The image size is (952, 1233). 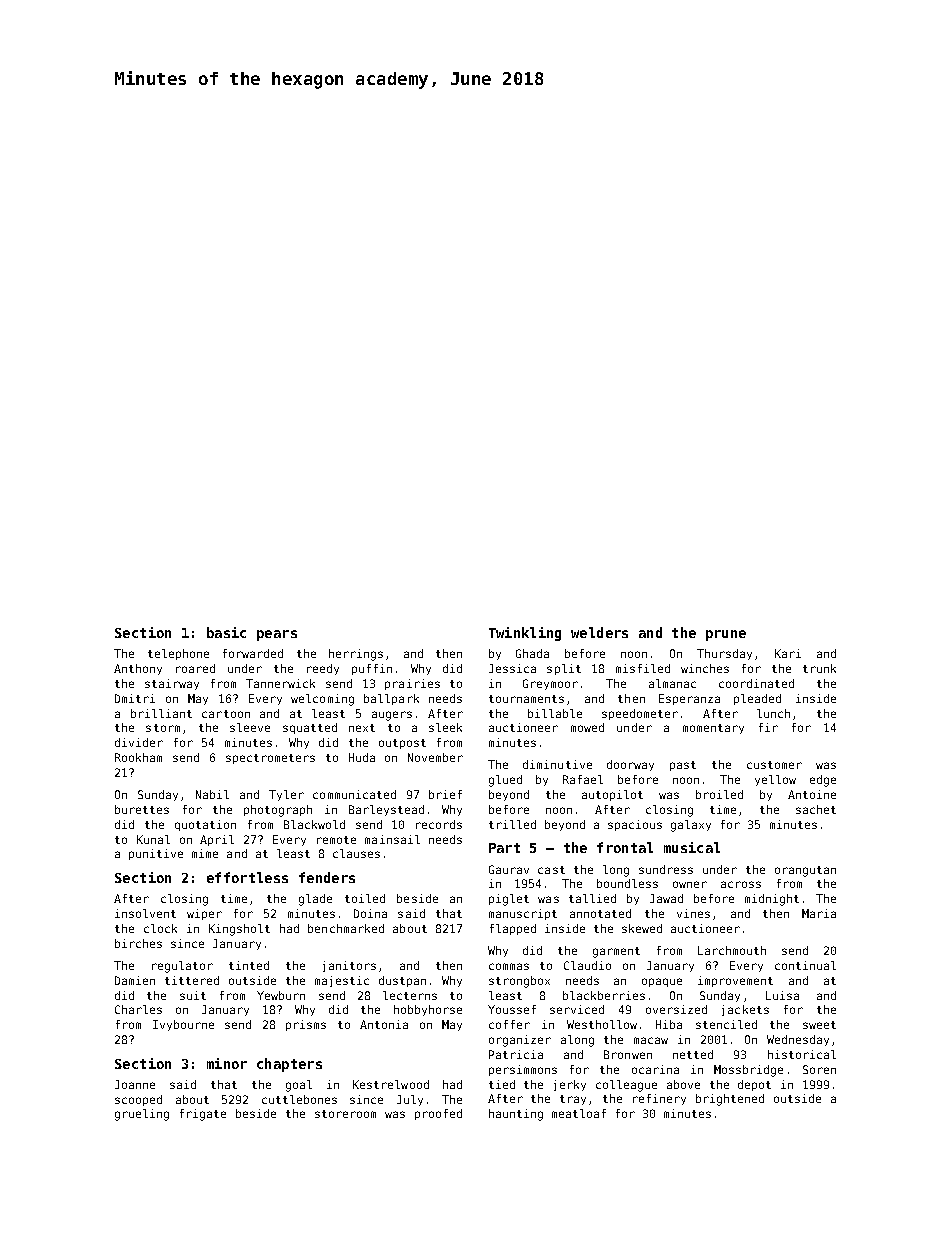 What do you see at coordinates (768, 727) in the screenshot?
I see `fir` at bounding box center [768, 727].
